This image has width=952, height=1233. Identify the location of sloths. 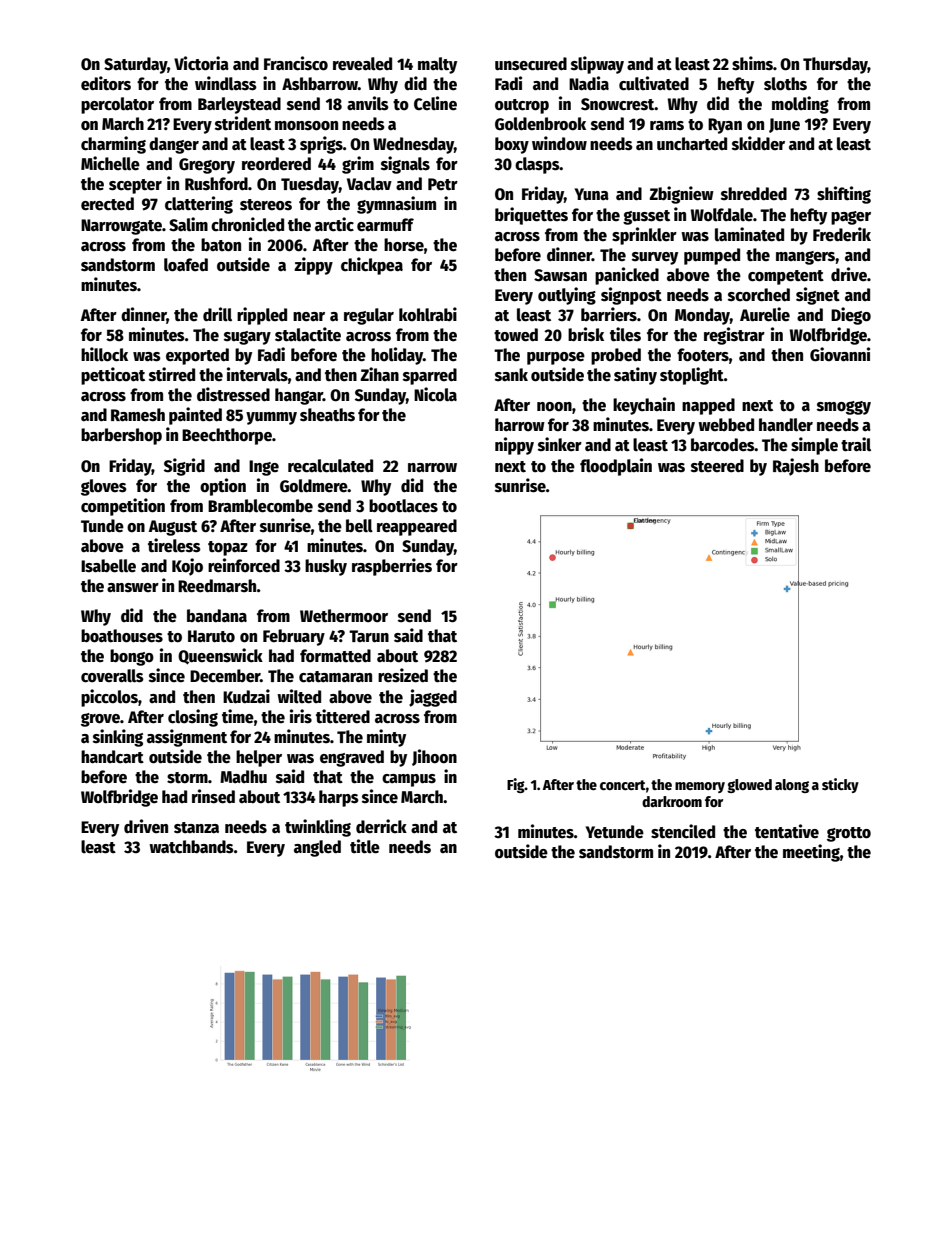
(785, 84).
